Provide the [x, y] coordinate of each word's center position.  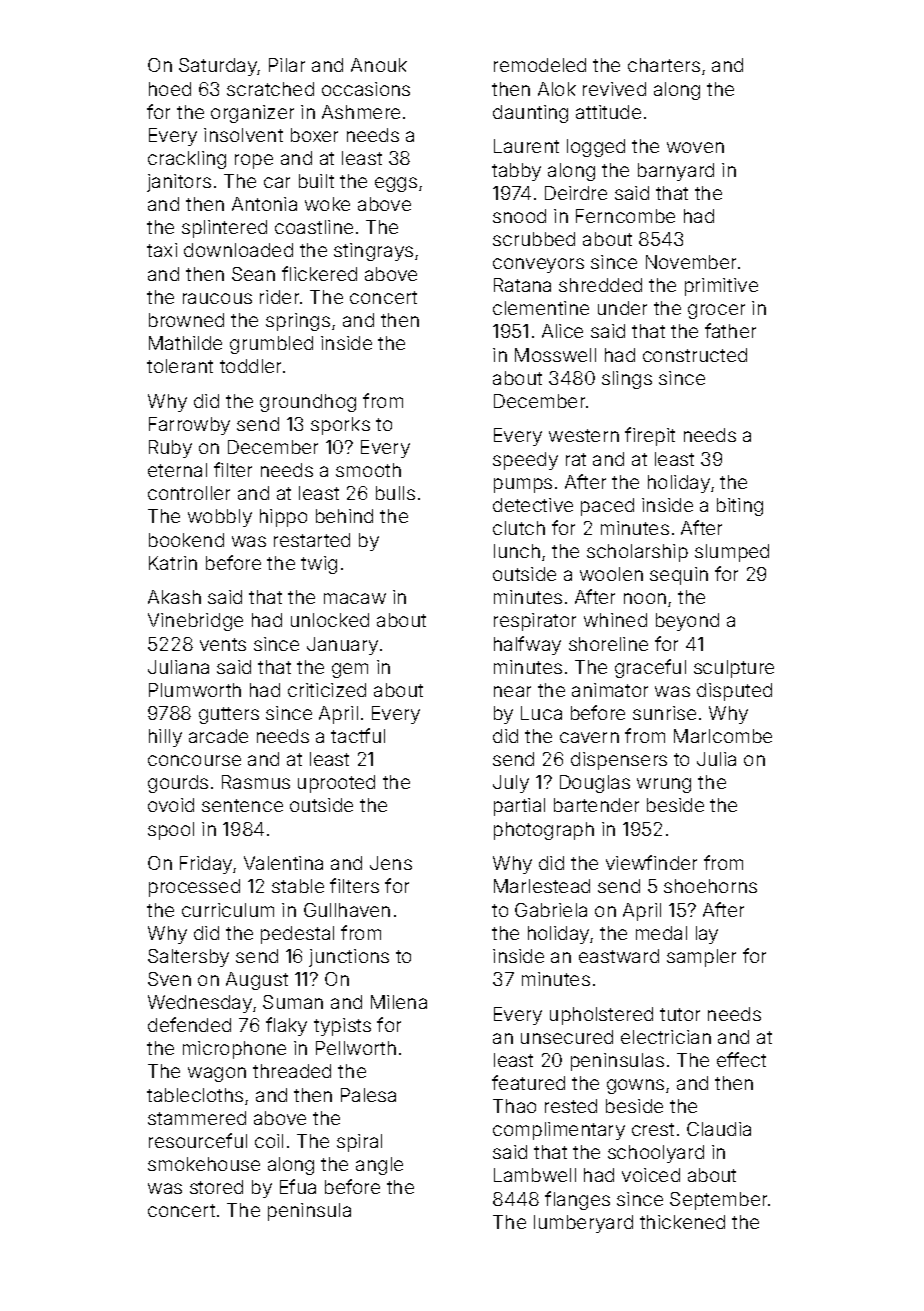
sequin [679, 576]
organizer [252, 114]
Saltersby [188, 958]
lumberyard [583, 1224]
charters [664, 65]
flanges [577, 1200]
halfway [527, 645]
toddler [250, 366]
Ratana [522, 285]
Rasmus [256, 782]
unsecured [567, 1037]
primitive [721, 287]
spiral [359, 1143]
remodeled [540, 65]
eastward [619, 956]
